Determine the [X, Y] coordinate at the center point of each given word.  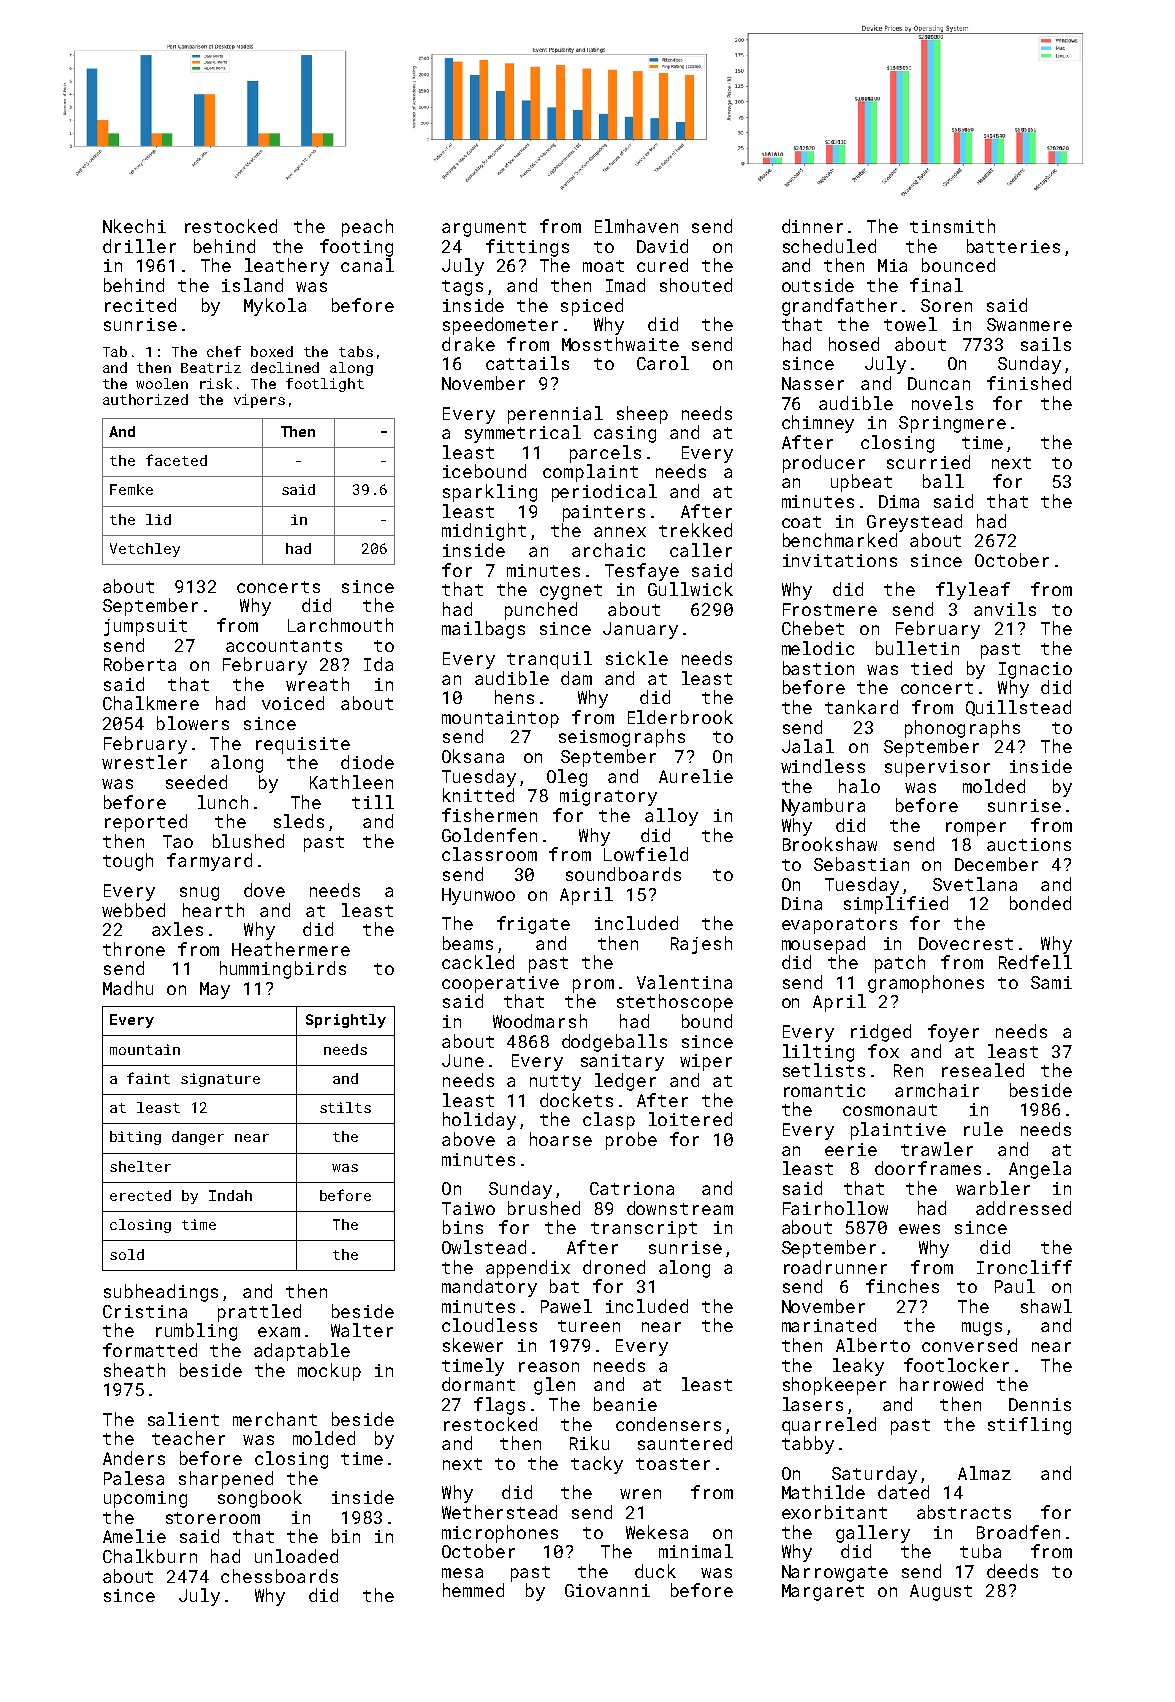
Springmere [952, 424]
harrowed [941, 1384]
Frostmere [830, 609]
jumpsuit [145, 627]
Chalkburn [150, 1556]
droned [614, 1267]
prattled [259, 1313]
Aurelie [696, 776]
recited [140, 305]
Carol [663, 363]
